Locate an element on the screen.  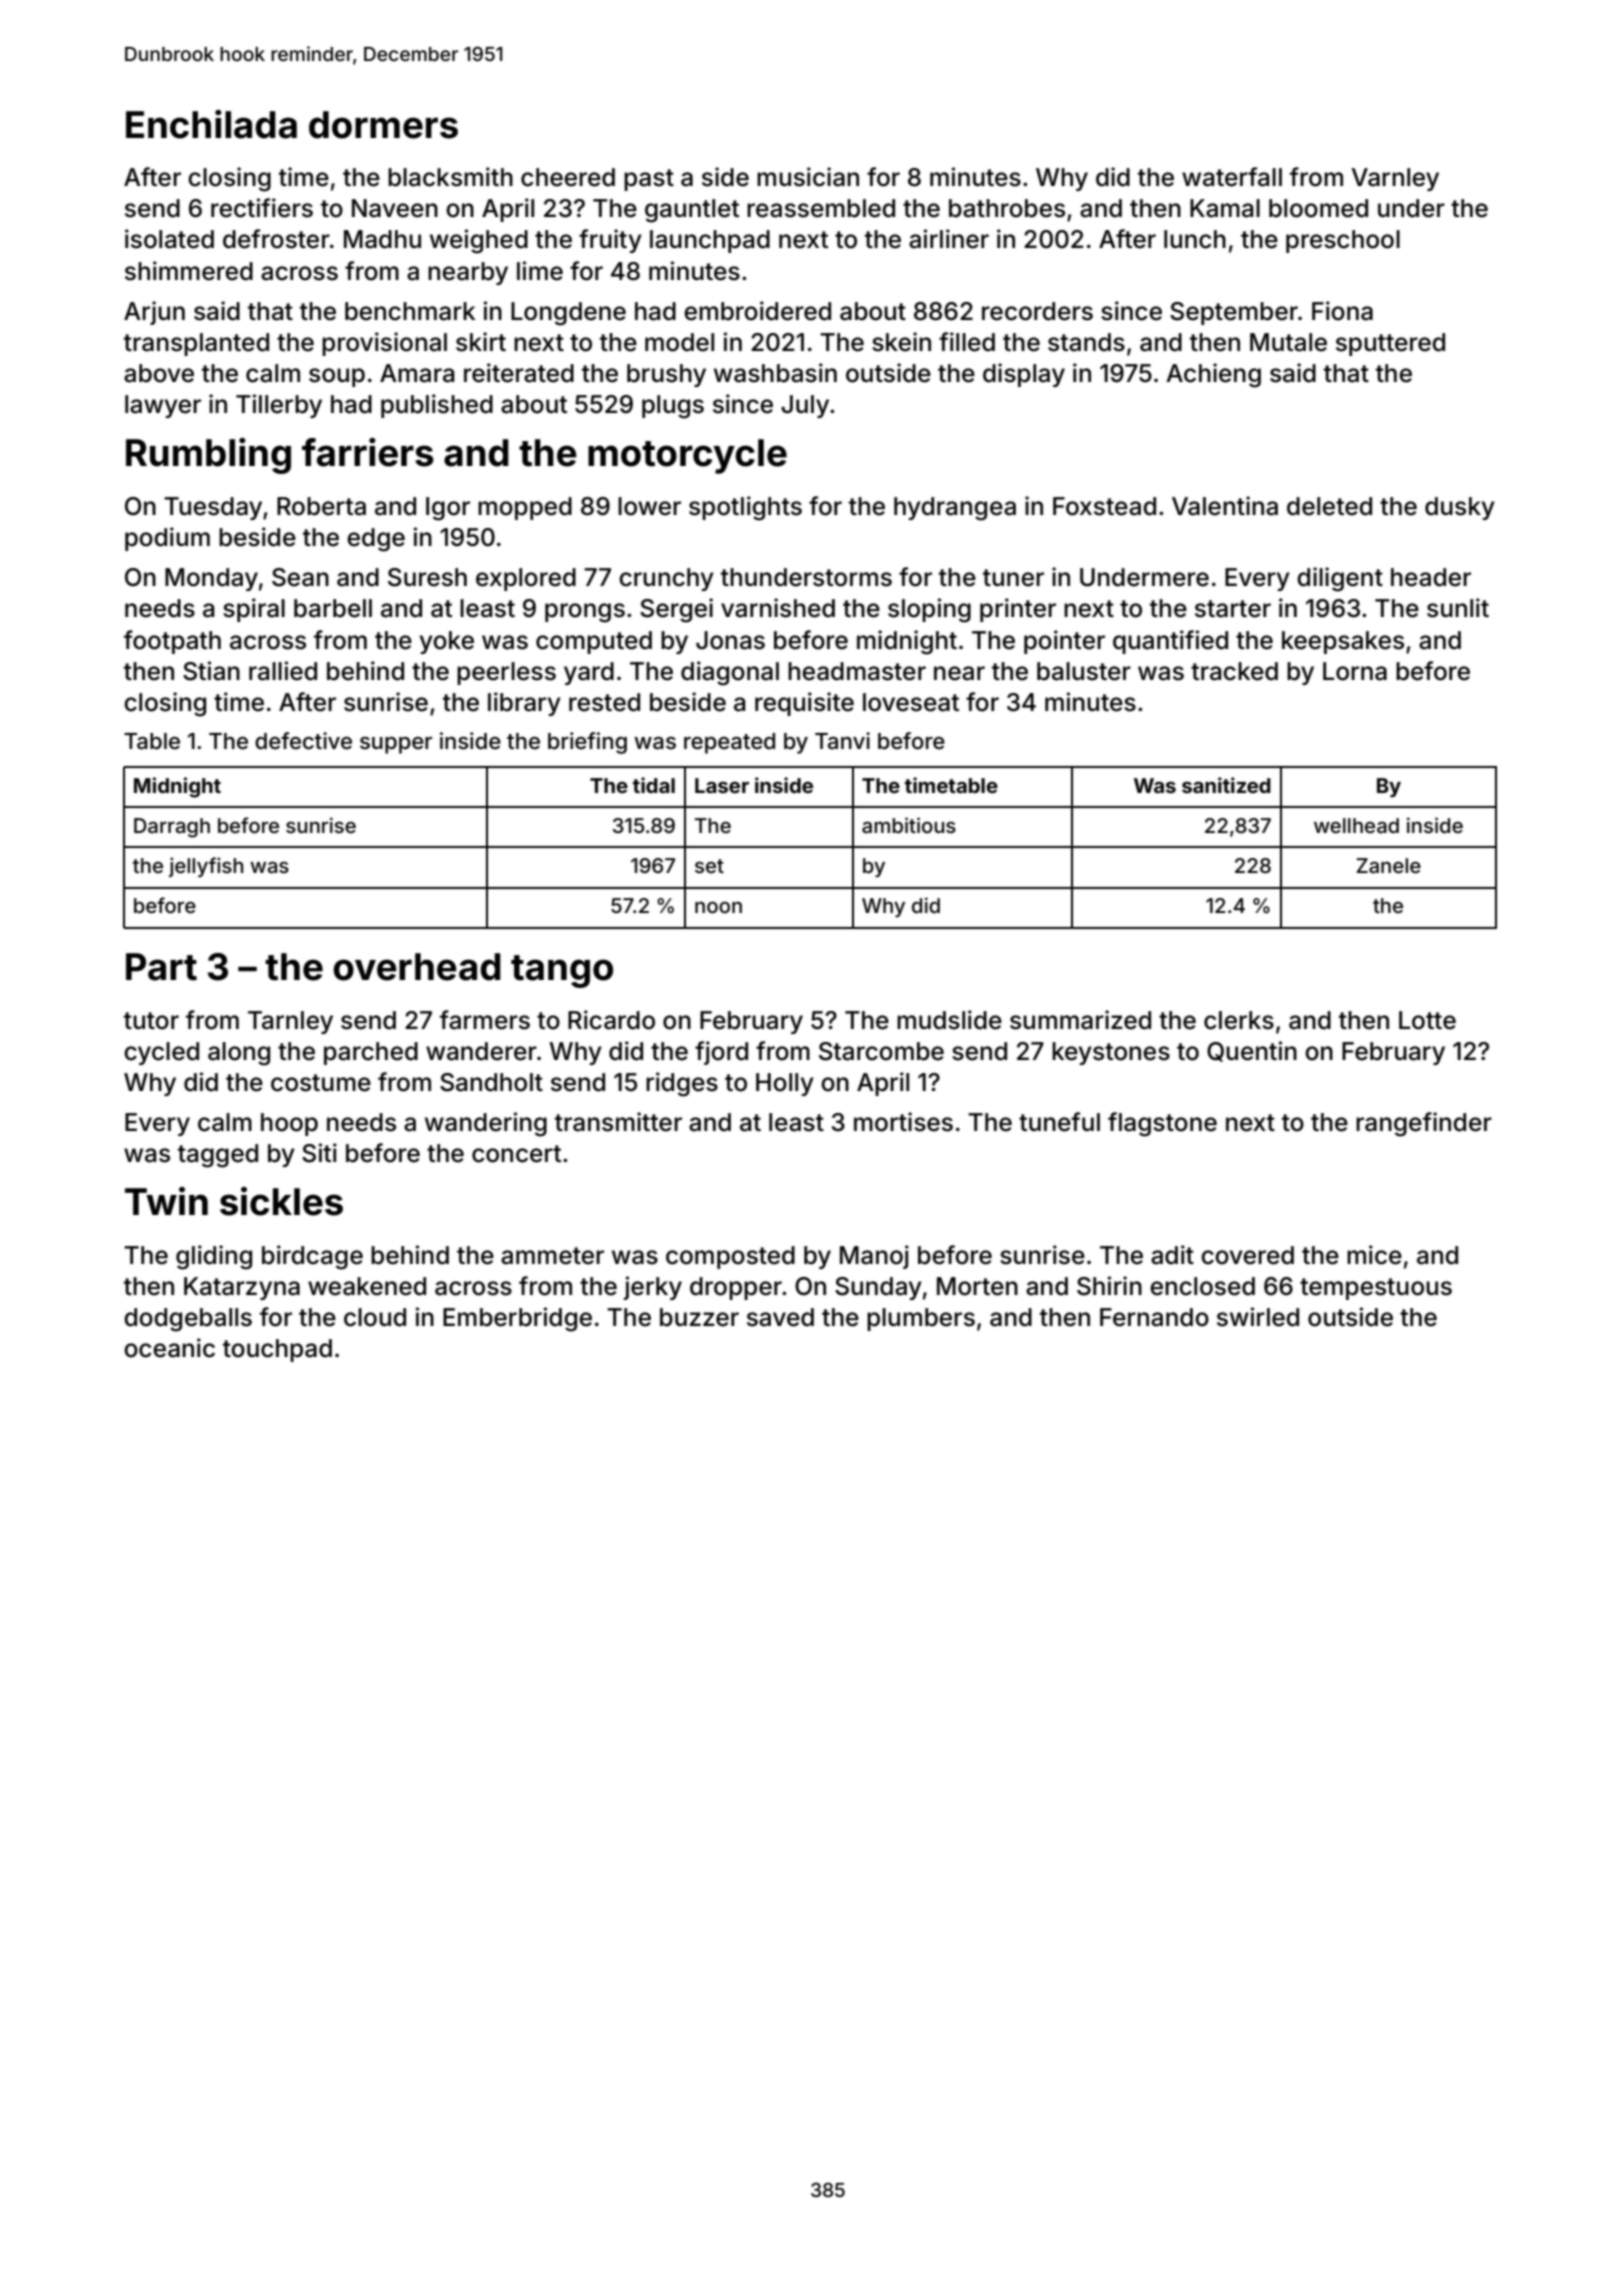
above is located at coordinates (159, 373).
